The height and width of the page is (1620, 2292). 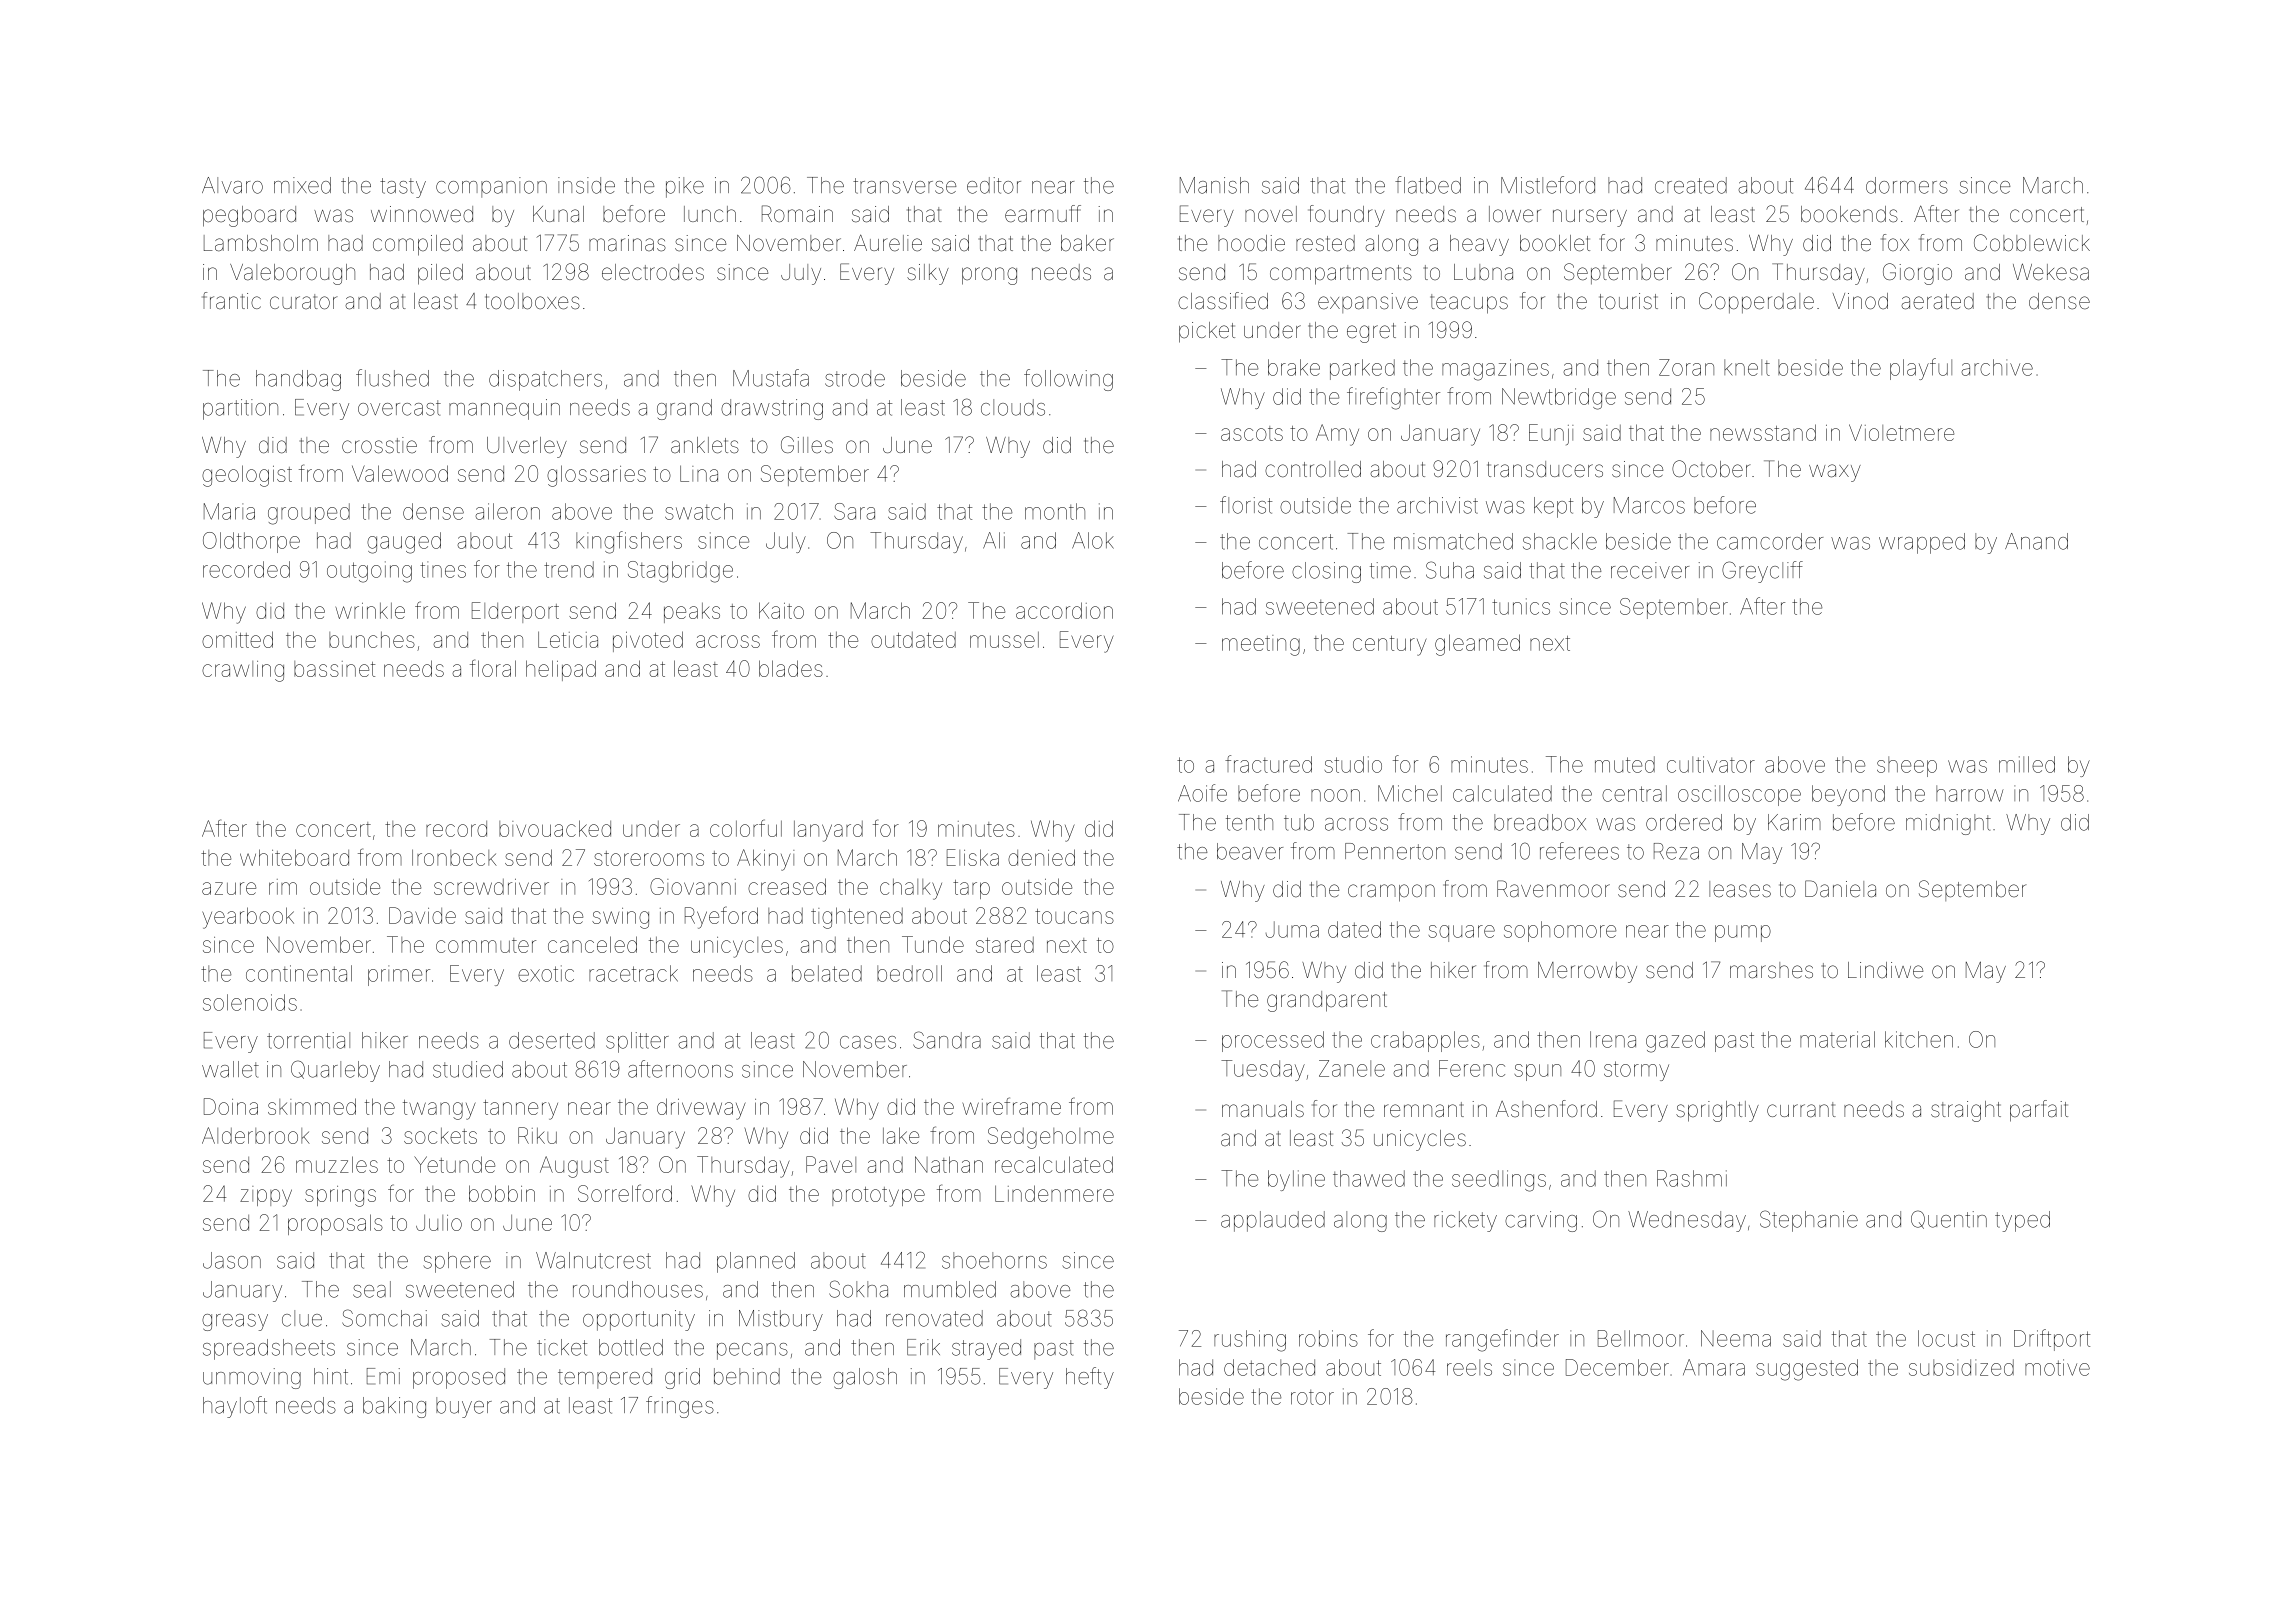 I want to click on bassinet, so click(x=334, y=669).
